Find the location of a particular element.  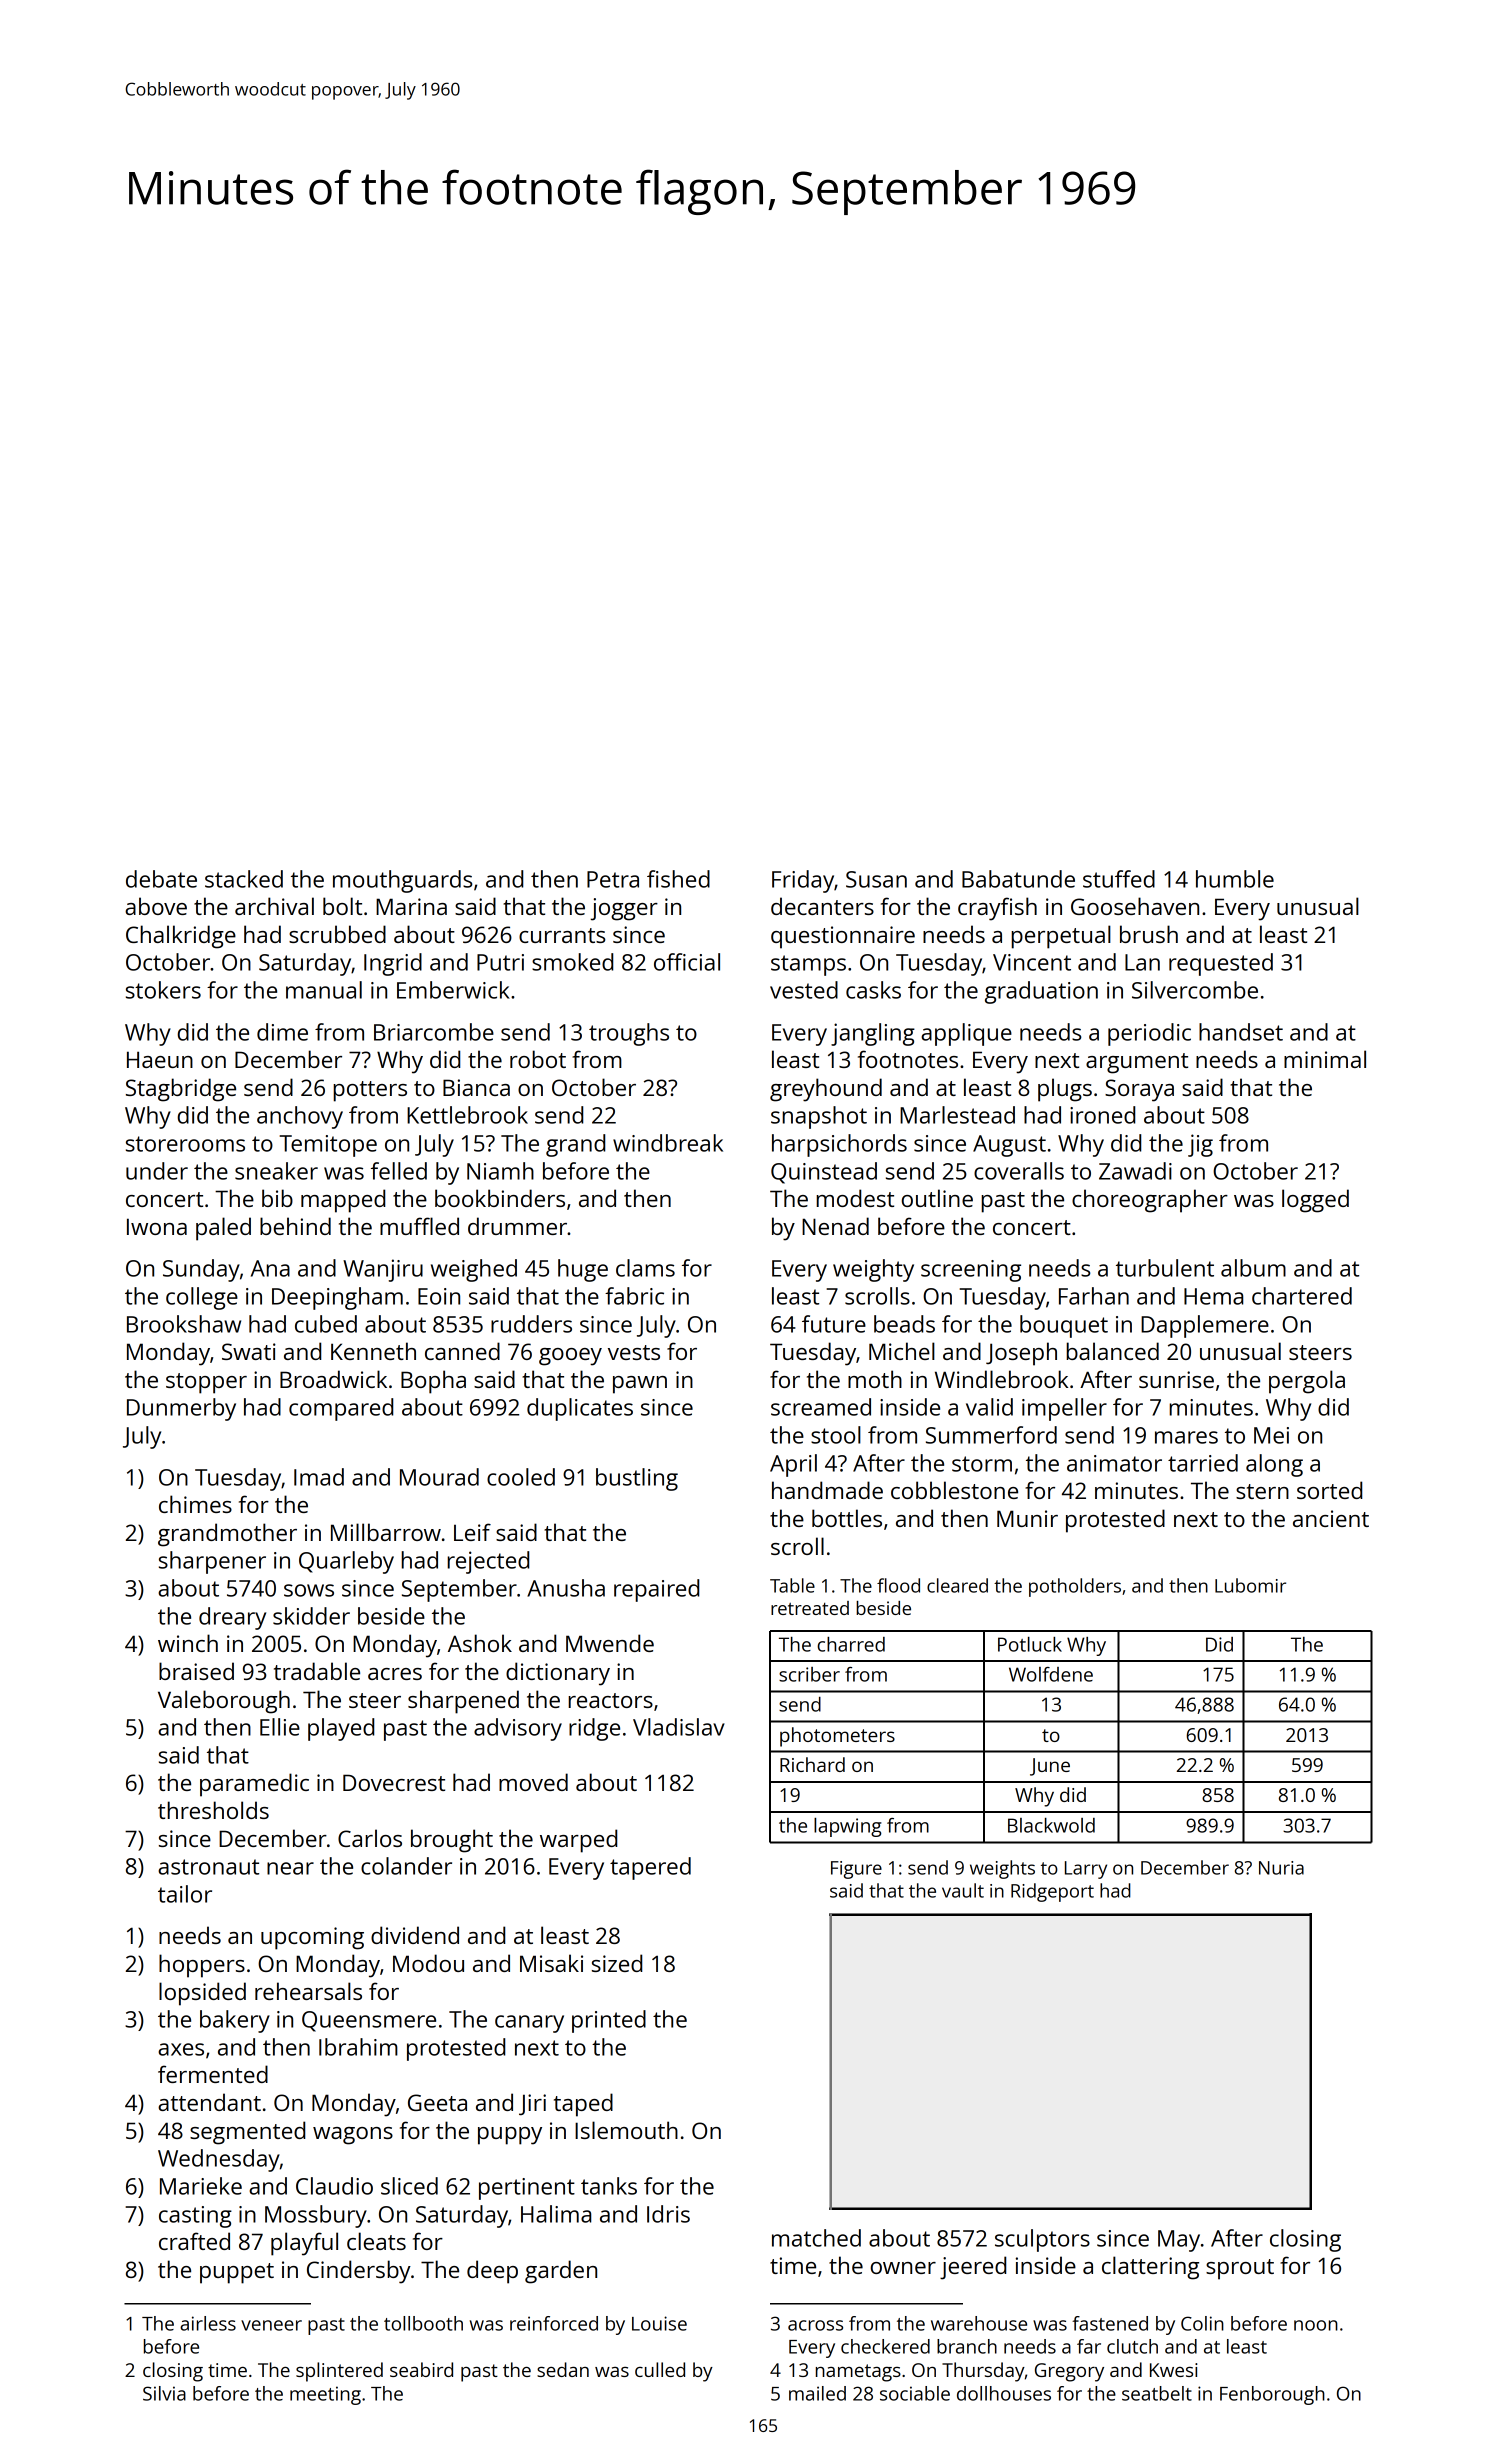

seatbelt is located at coordinates (1157, 2393).
